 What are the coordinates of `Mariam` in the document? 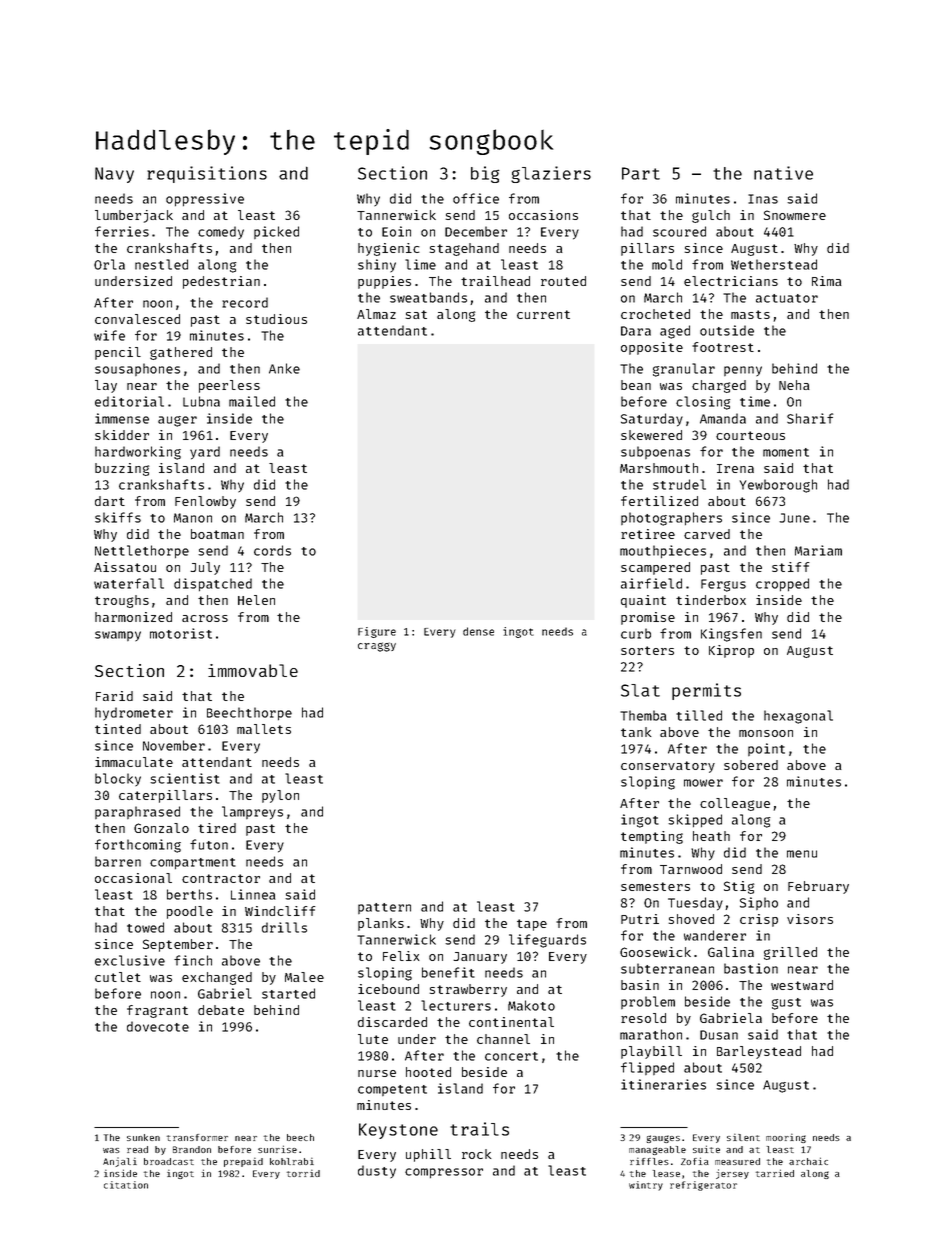 It's located at (818, 550).
